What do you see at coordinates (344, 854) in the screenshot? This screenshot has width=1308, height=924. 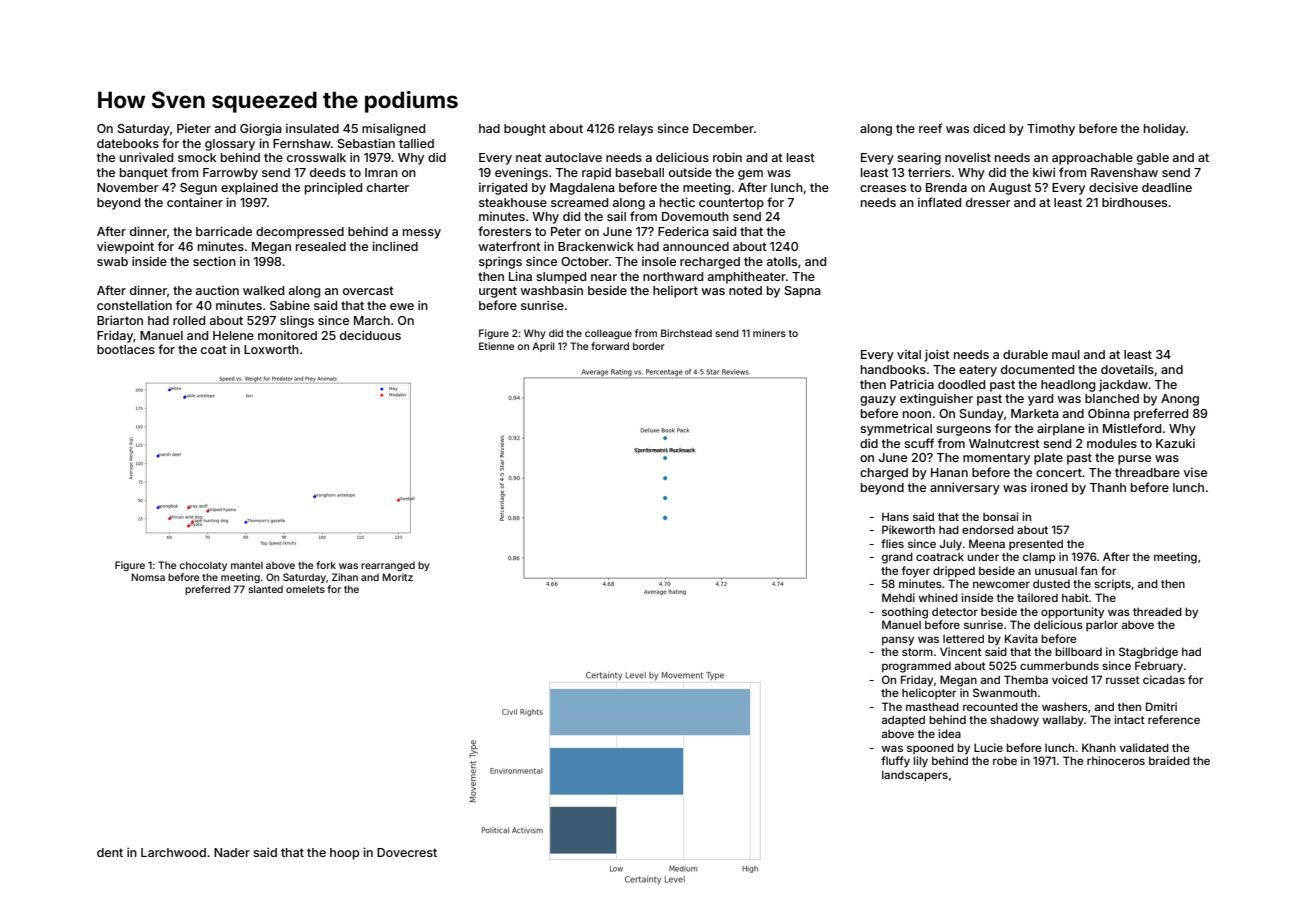 I see `hoop` at bounding box center [344, 854].
